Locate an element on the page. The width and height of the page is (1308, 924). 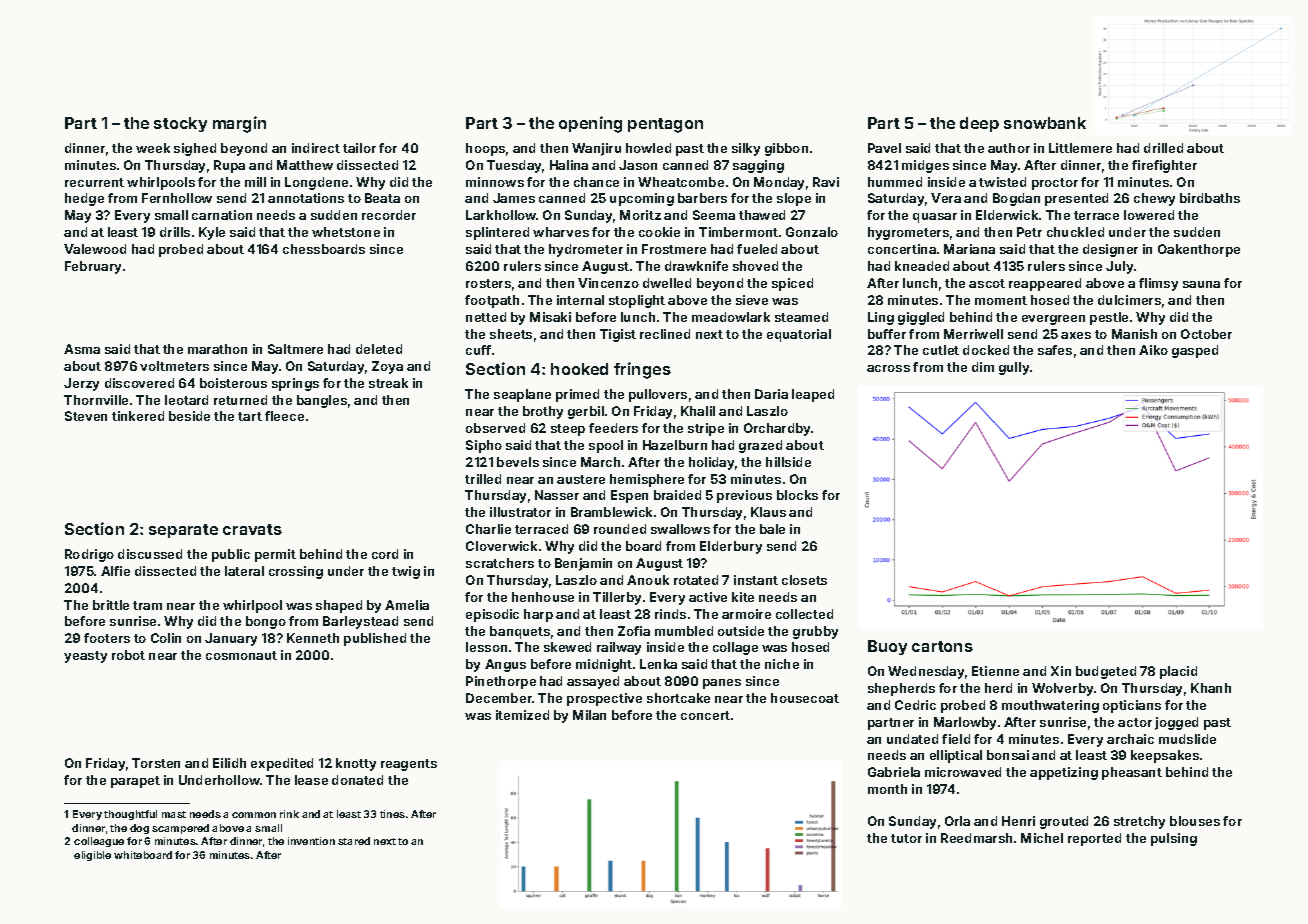
lateral is located at coordinates (244, 571).
